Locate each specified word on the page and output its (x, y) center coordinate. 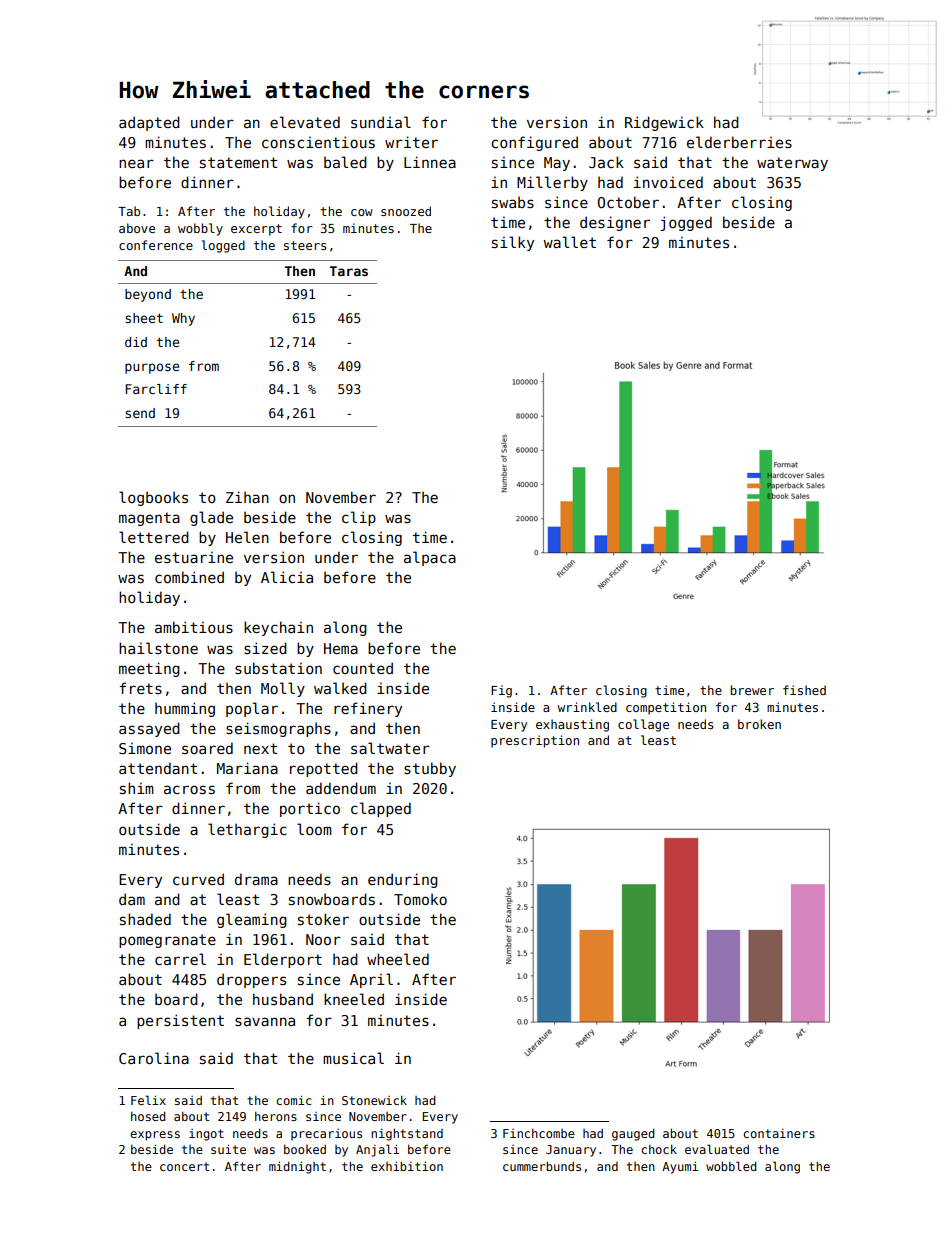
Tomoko (420, 899)
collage (643, 725)
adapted (149, 123)
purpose (152, 368)
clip (359, 518)
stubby (430, 769)
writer (411, 142)
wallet (569, 242)
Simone (145, 748)
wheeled (398, 959)
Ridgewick (664, 123)
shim (137, 788)
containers (779, 1133)
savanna (265, 1021)
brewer (752, 690)
